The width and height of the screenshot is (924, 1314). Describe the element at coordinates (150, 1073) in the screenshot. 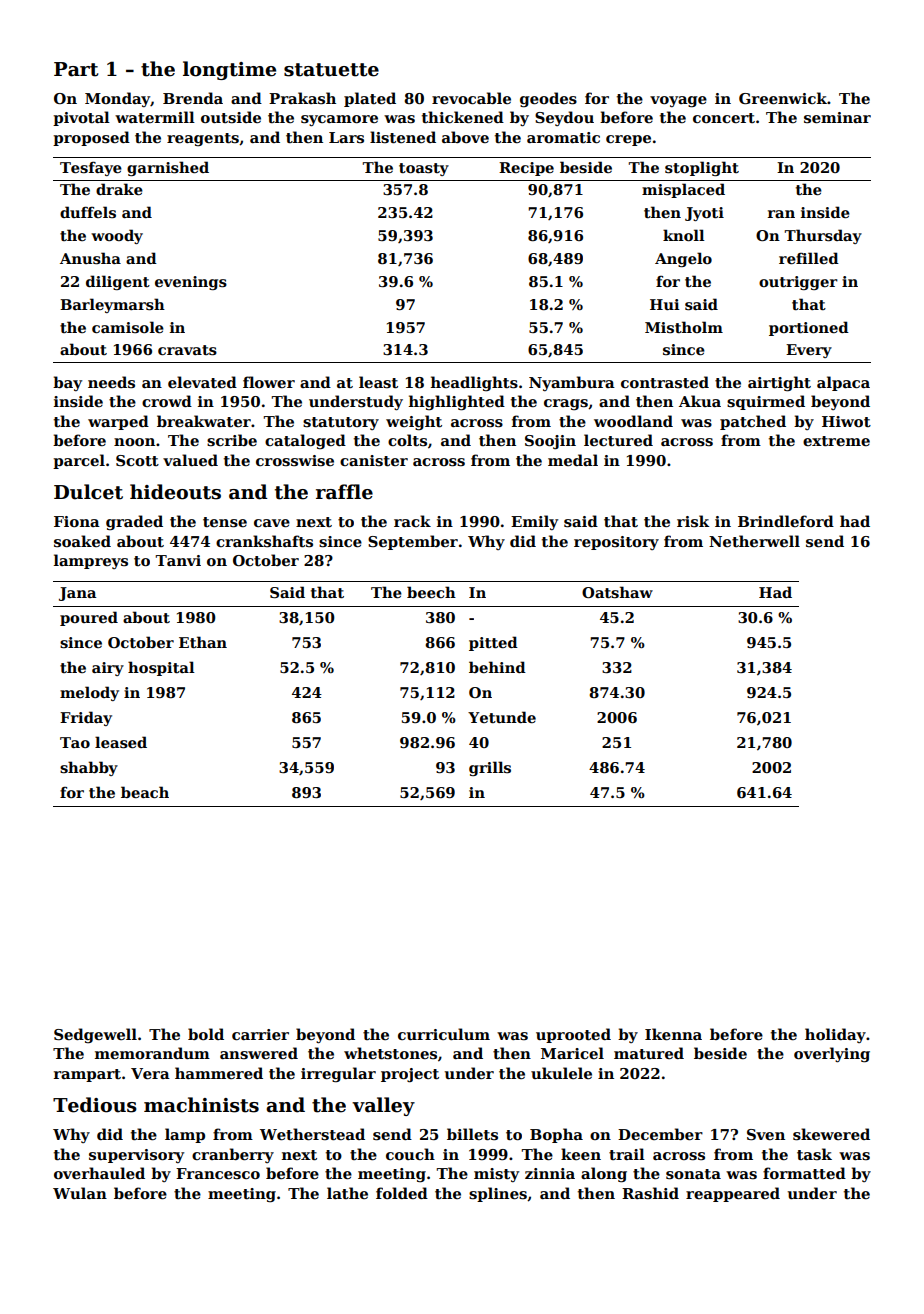

I see `Vera` at that location.
